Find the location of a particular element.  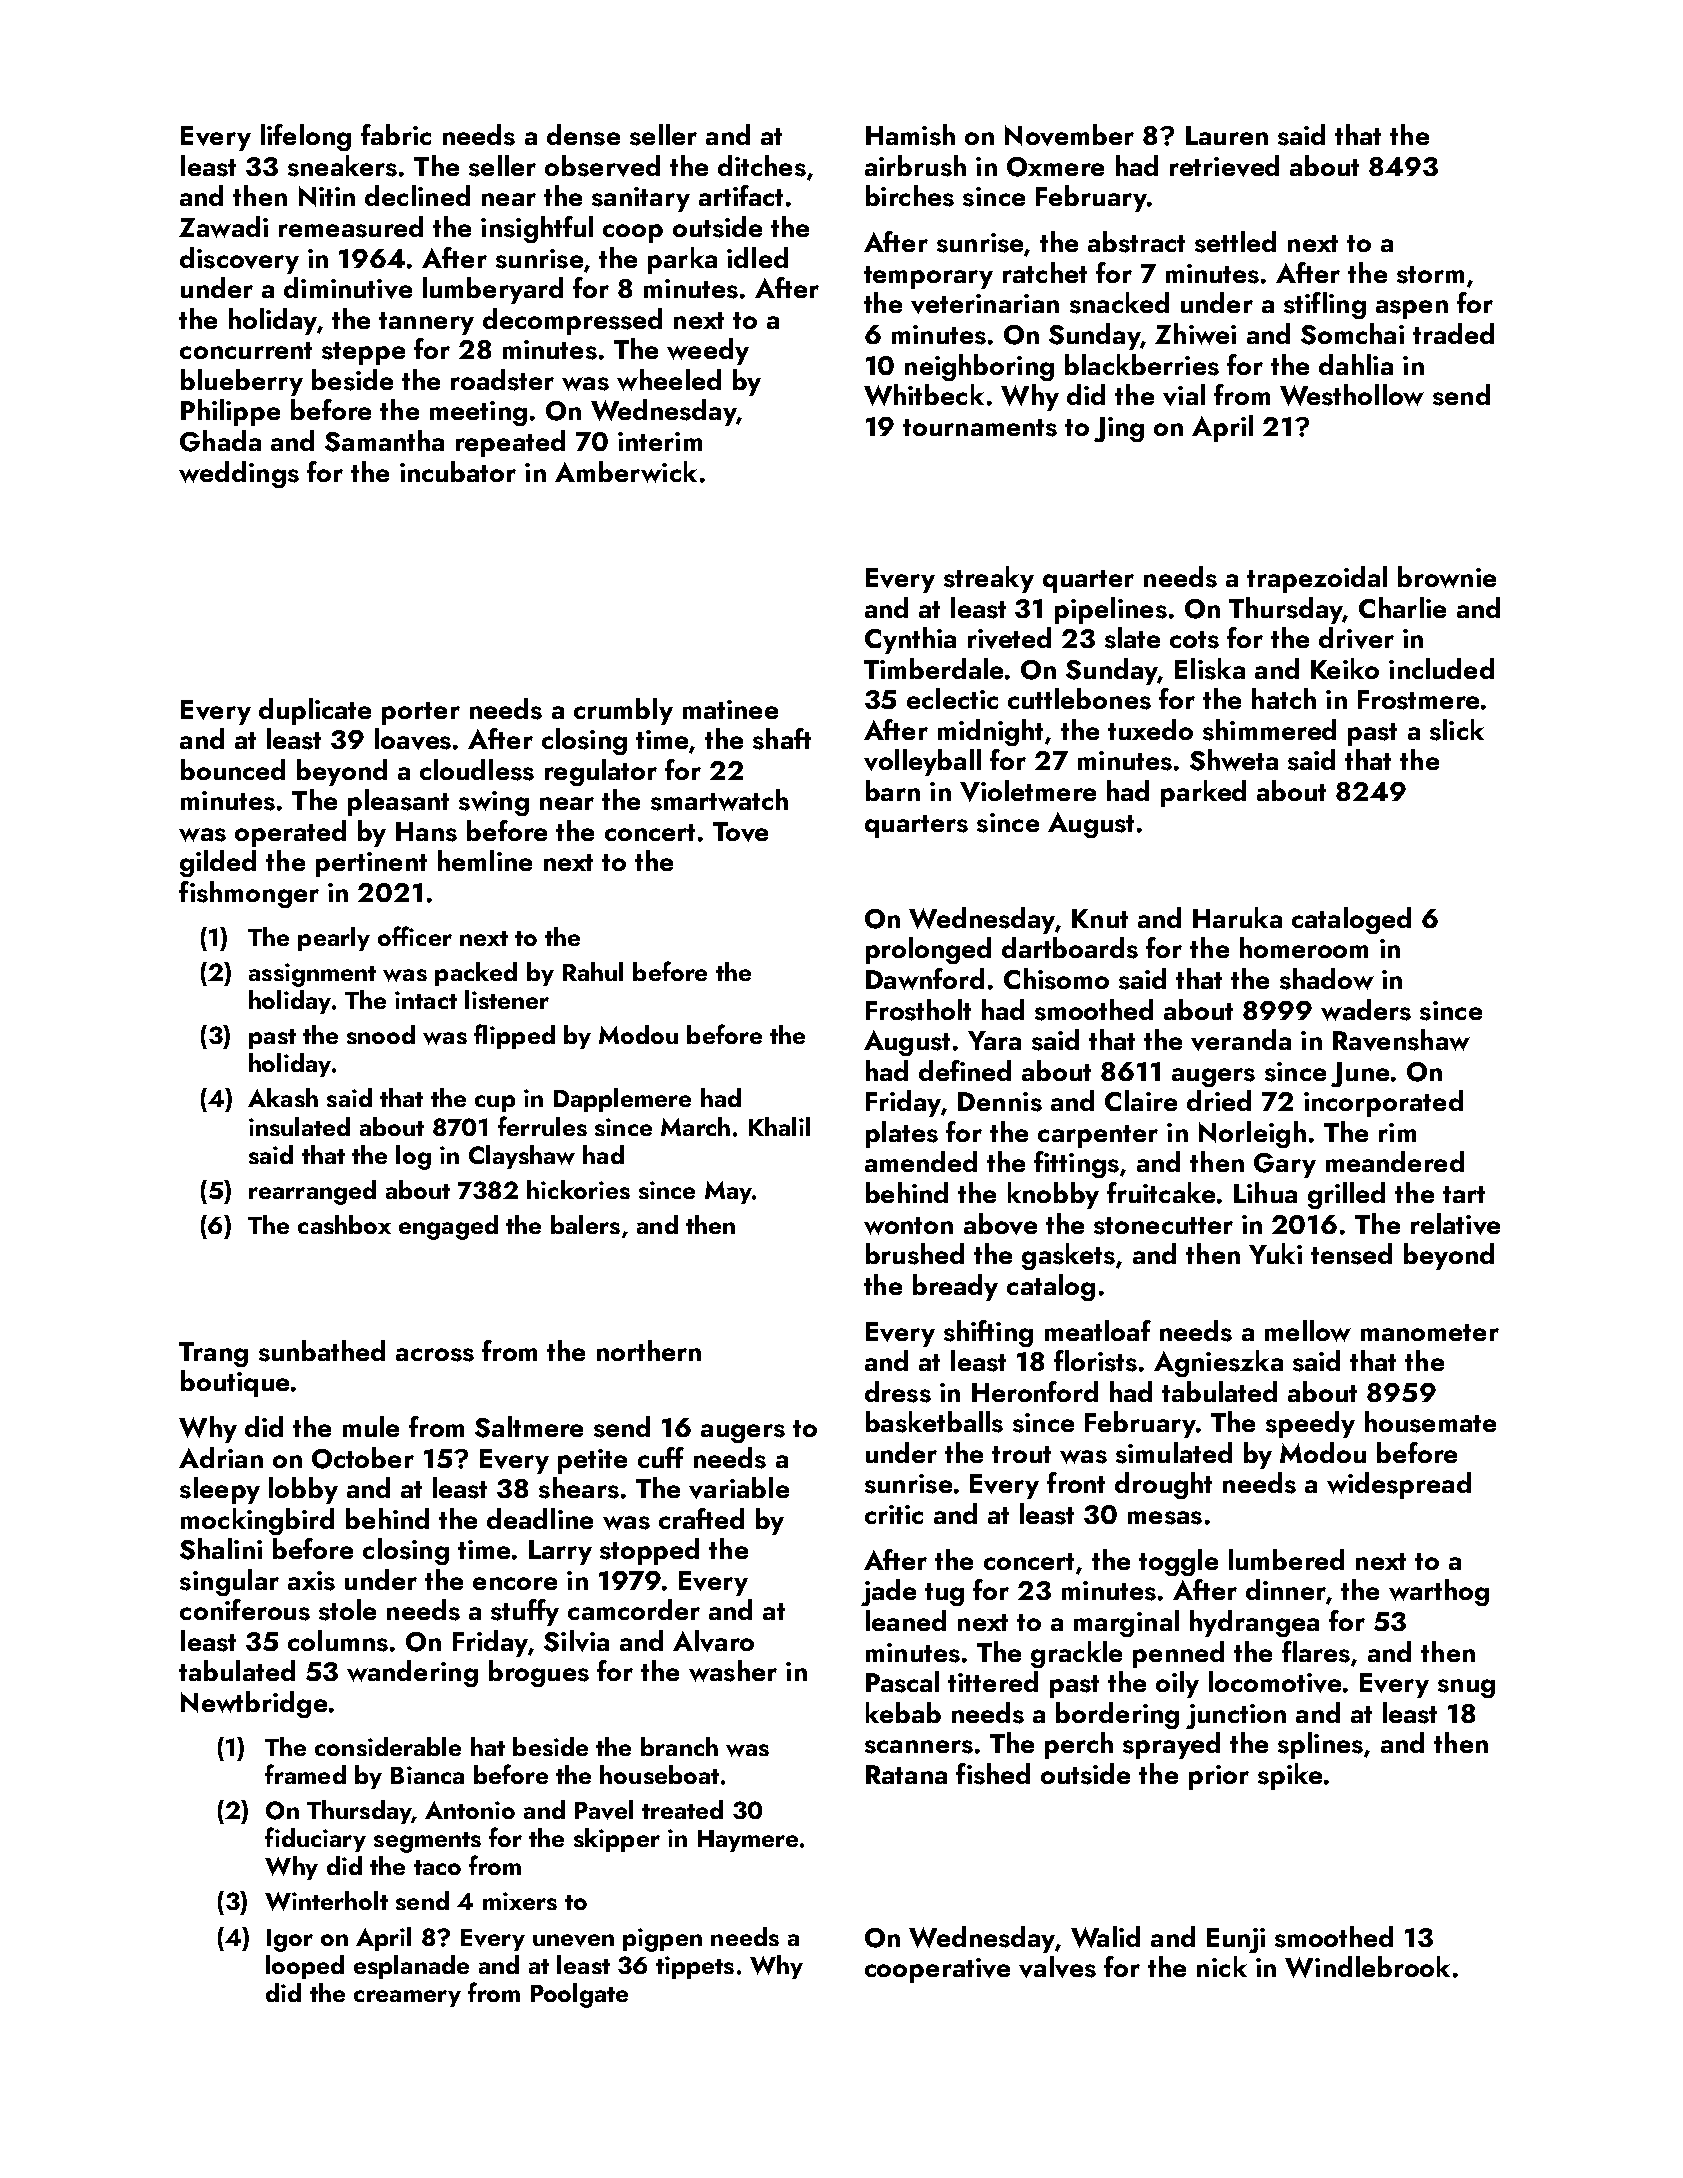

slick is located at coordinates (1457, 730).
